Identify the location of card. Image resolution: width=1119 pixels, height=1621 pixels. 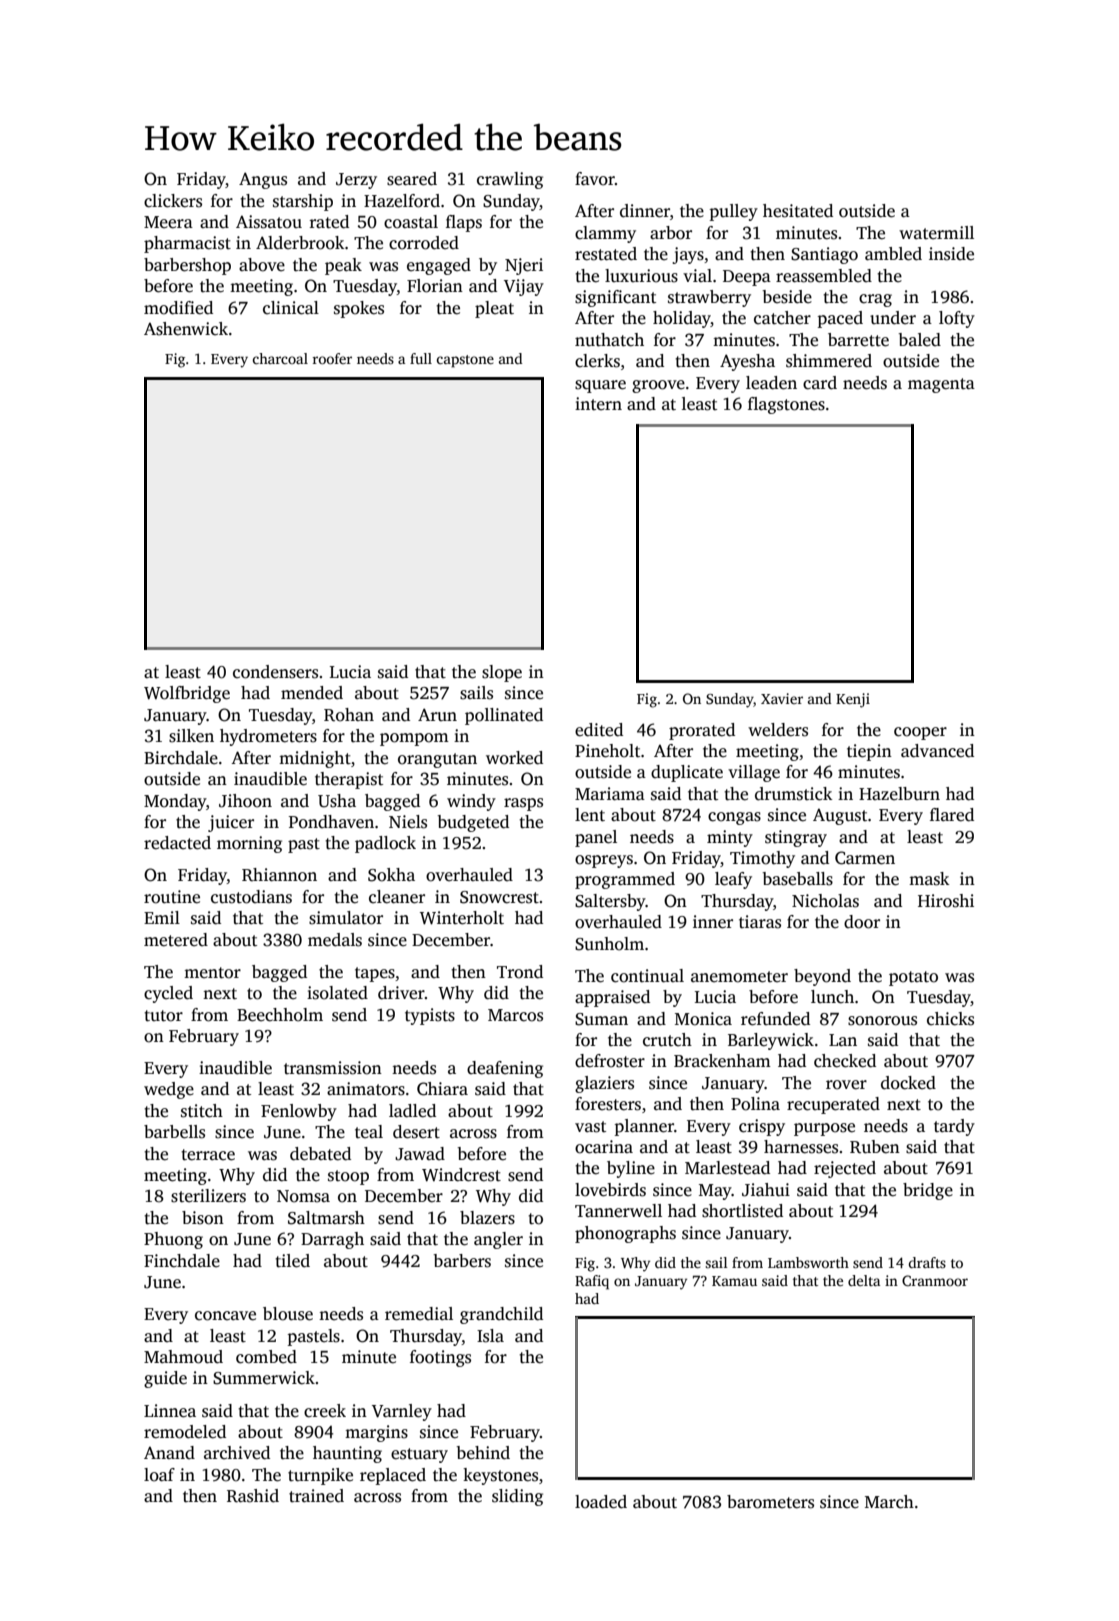
(820, 383).
